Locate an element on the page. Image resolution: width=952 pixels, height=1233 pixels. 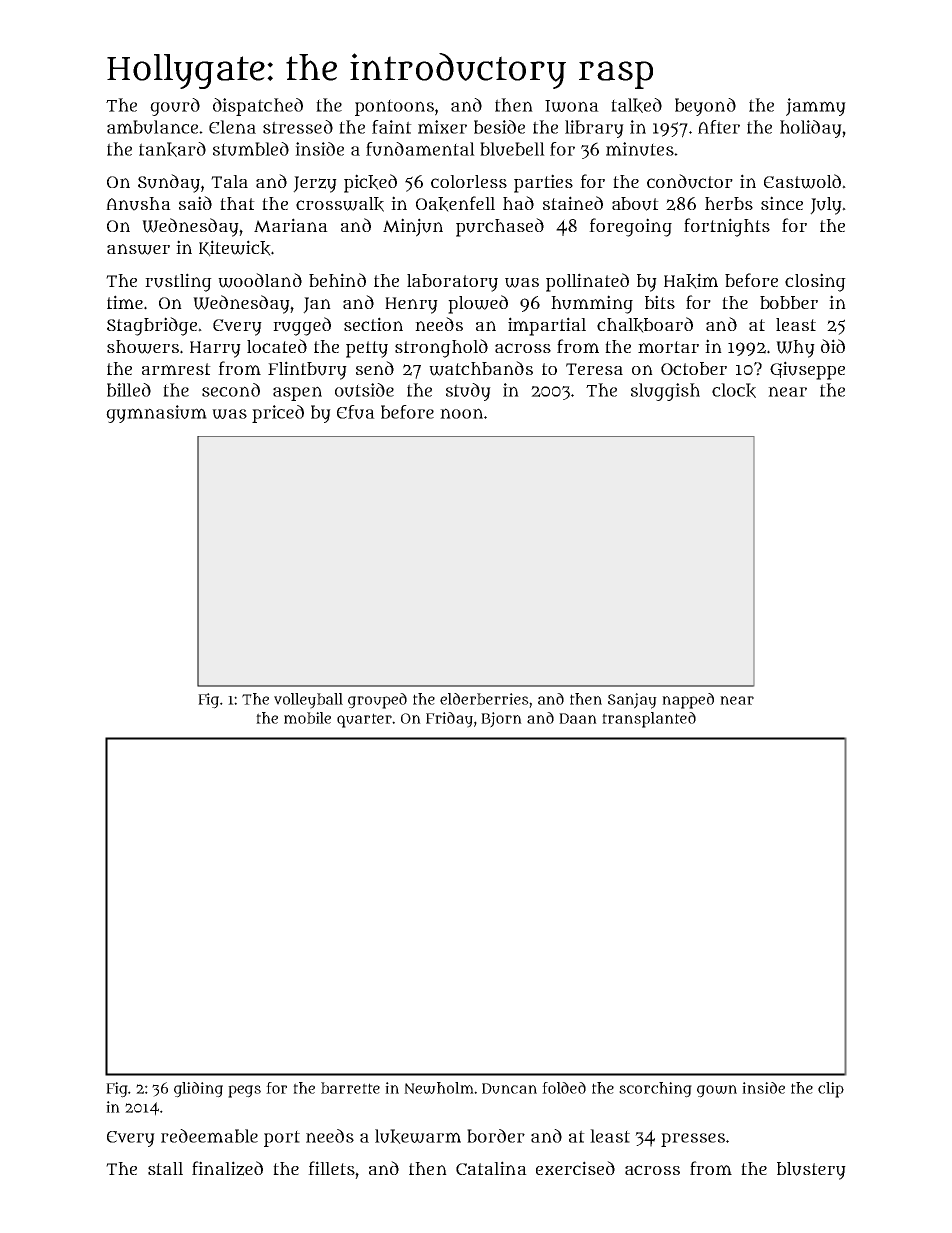
clip is located at coordinates (831, 1090).
